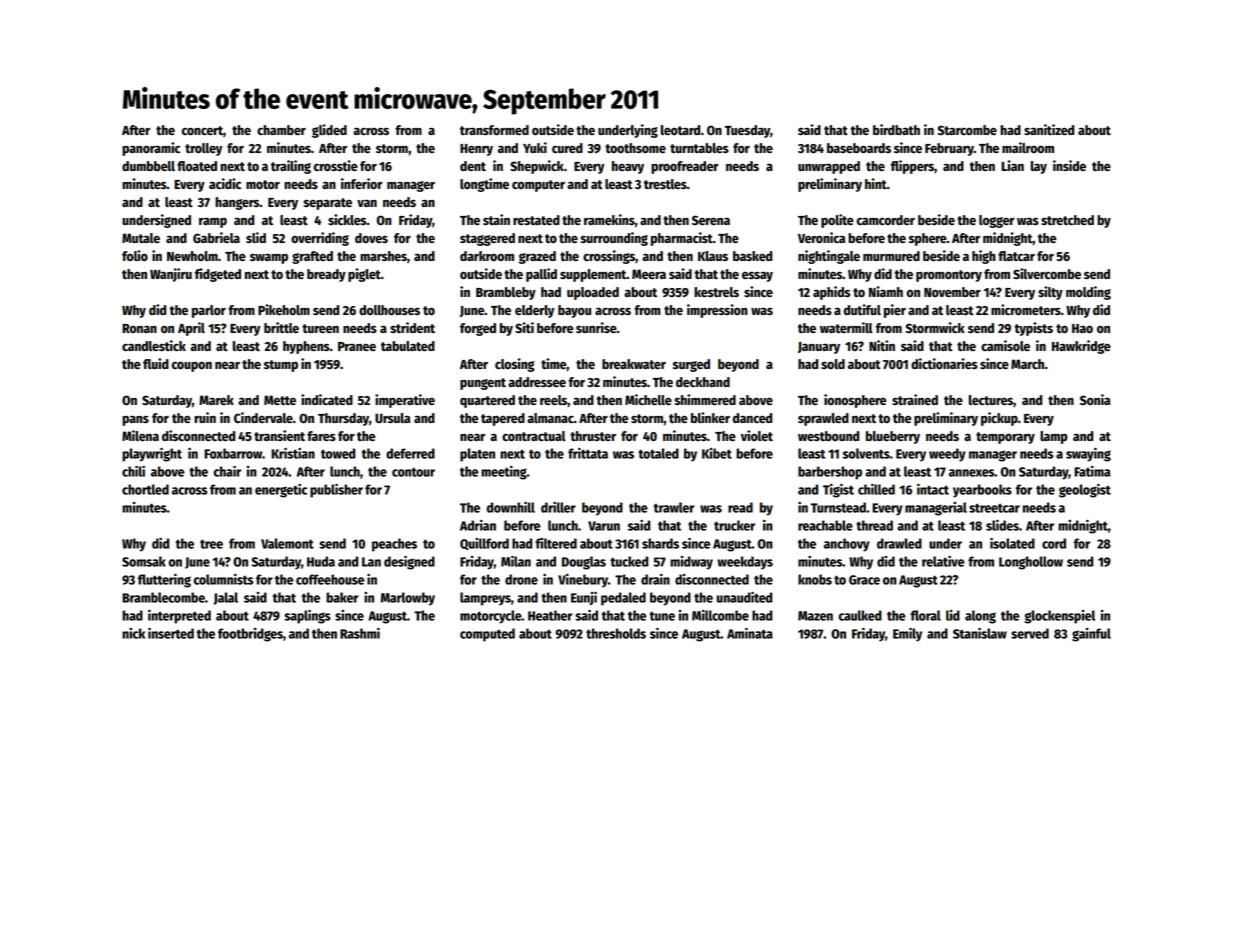 The image size is (1233, 952). Describe the element at coordinates (538, 186) in the screenshot. I see `computer` at that location.
